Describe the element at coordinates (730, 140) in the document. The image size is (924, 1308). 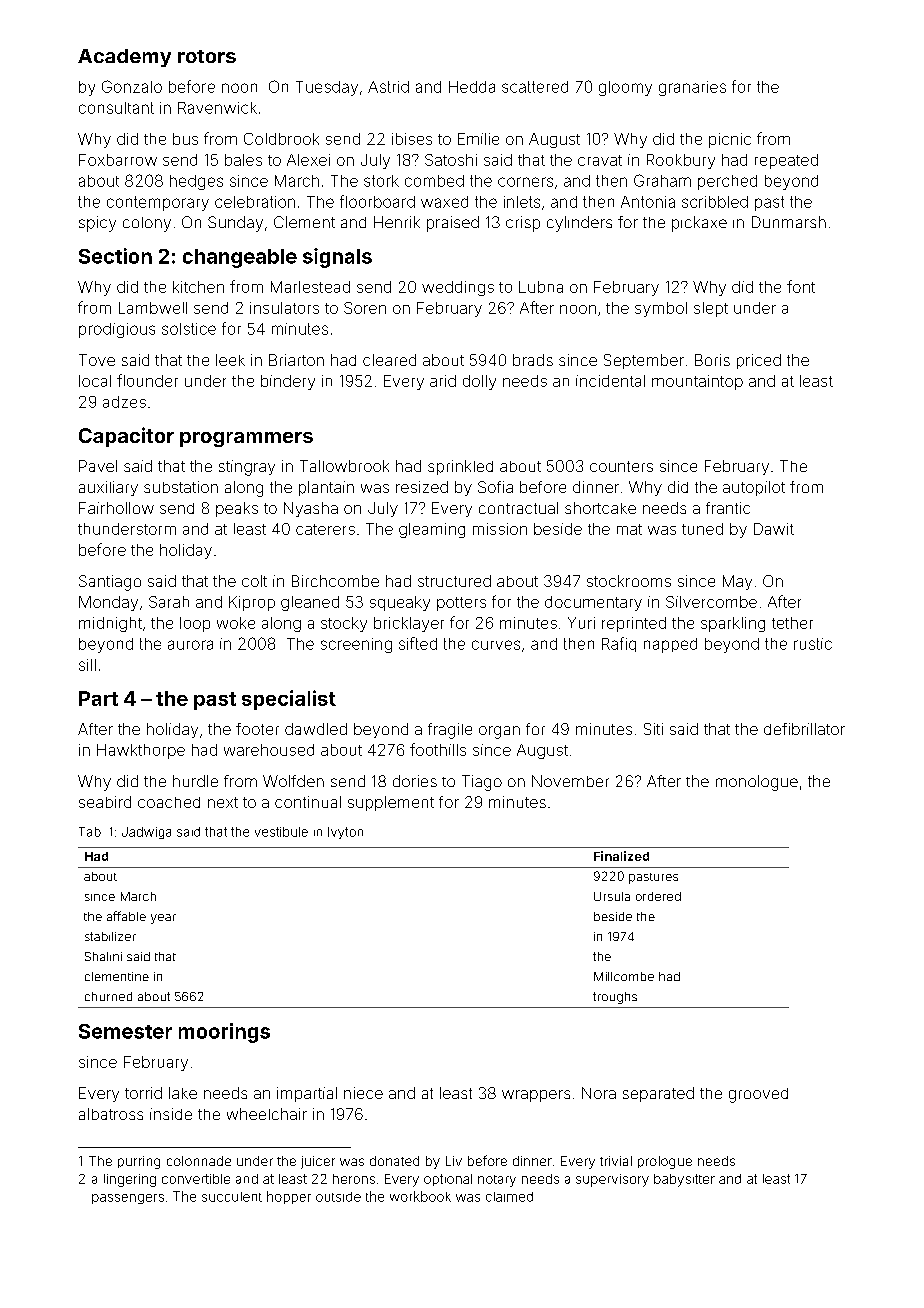
I see `picnic` at that location.
